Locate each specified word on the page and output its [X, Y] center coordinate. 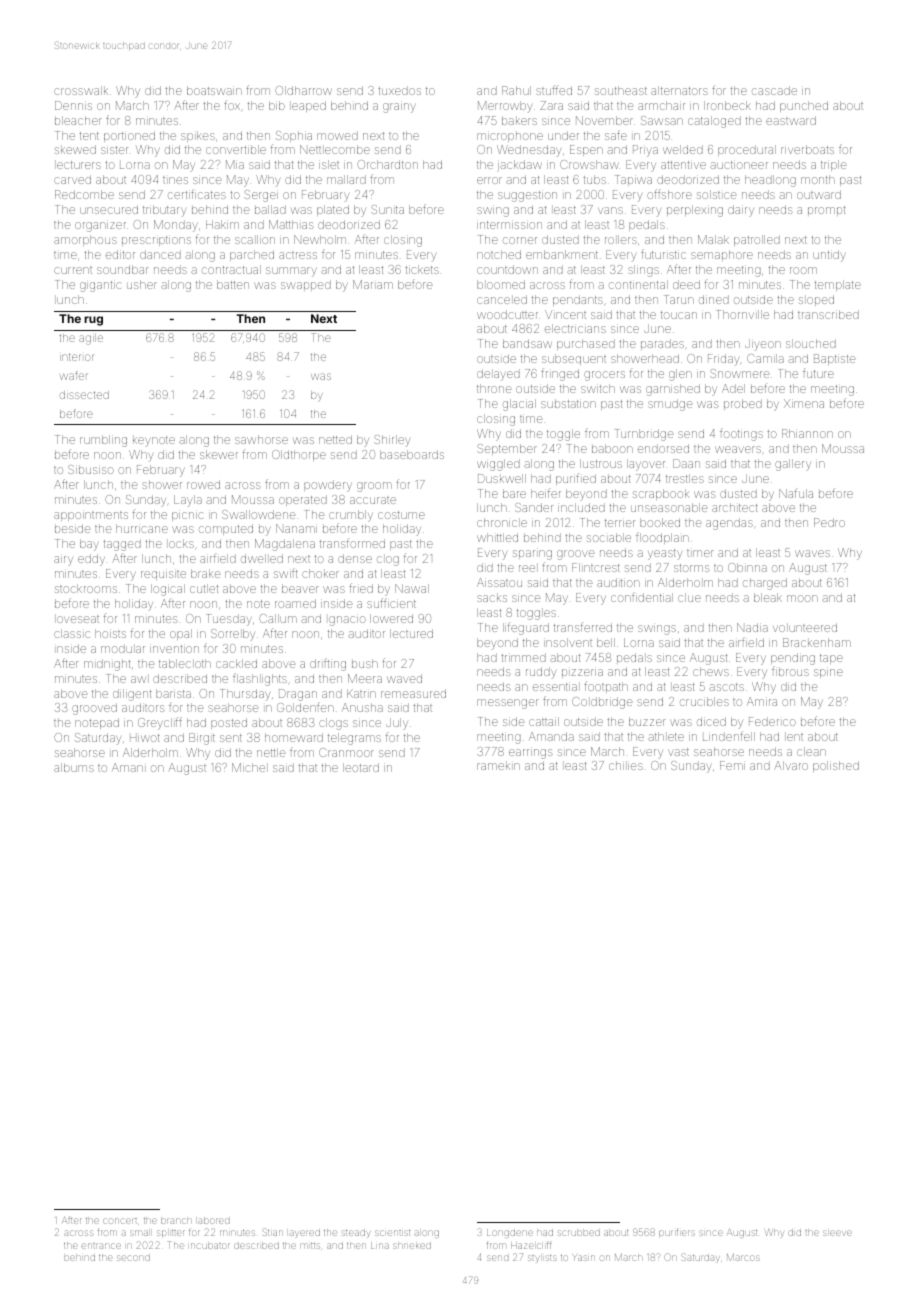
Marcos [743, 1257]
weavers [738, 449]
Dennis [73, 105]
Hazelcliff [531, 1245]
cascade [774, 90]
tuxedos [399, 90]
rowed [203, 484]
